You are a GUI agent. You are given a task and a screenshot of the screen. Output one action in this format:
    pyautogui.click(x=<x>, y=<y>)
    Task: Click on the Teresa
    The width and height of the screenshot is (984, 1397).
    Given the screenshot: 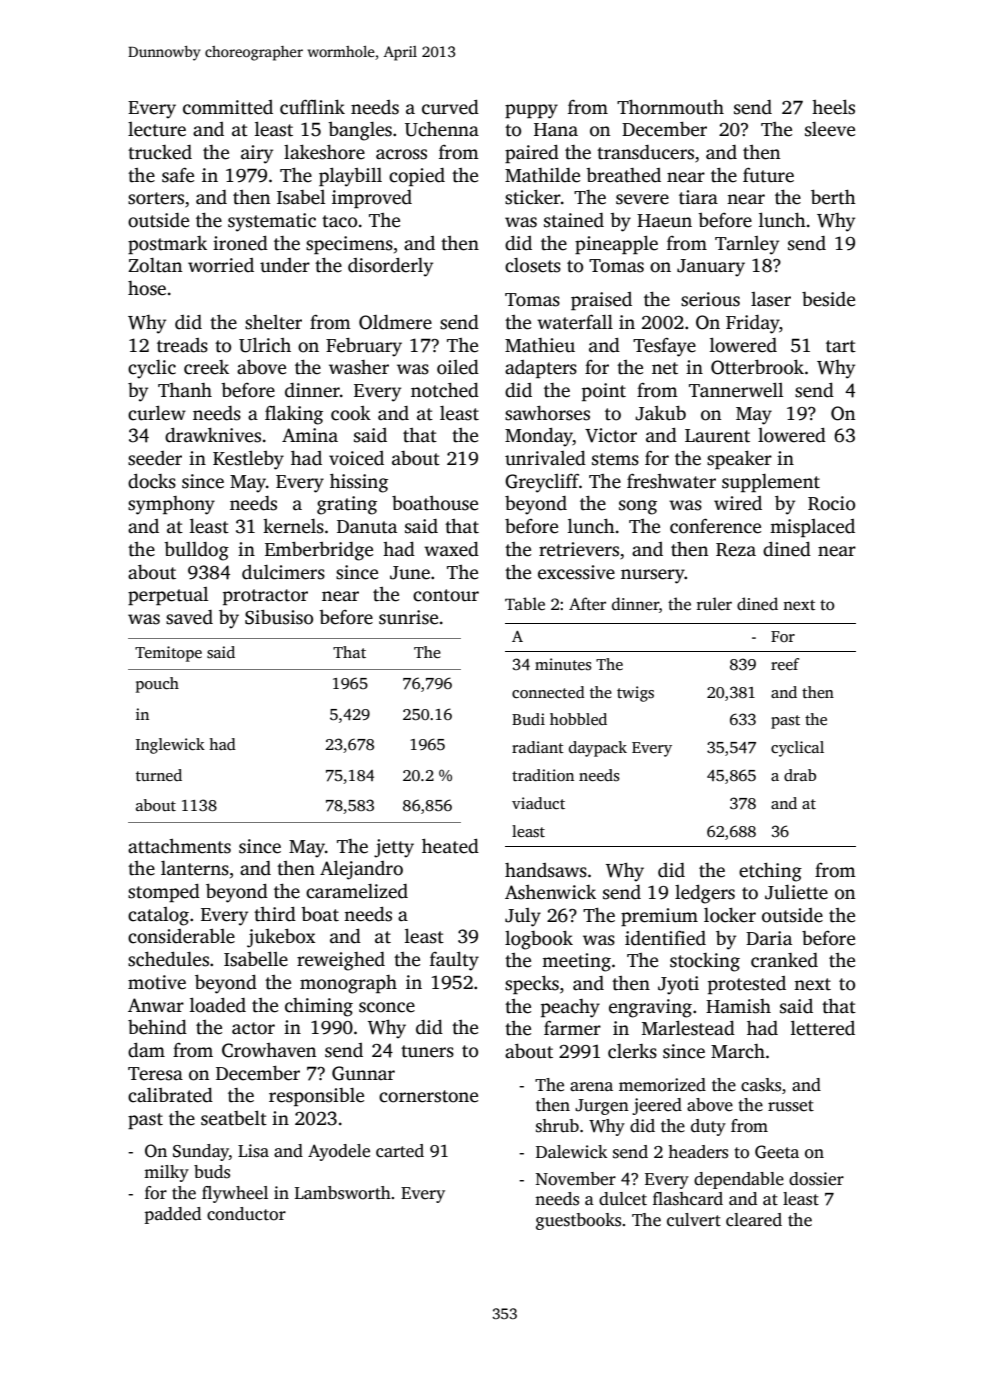 What is the action you would take?
    pyautogui.click(x=155, y=1074)
